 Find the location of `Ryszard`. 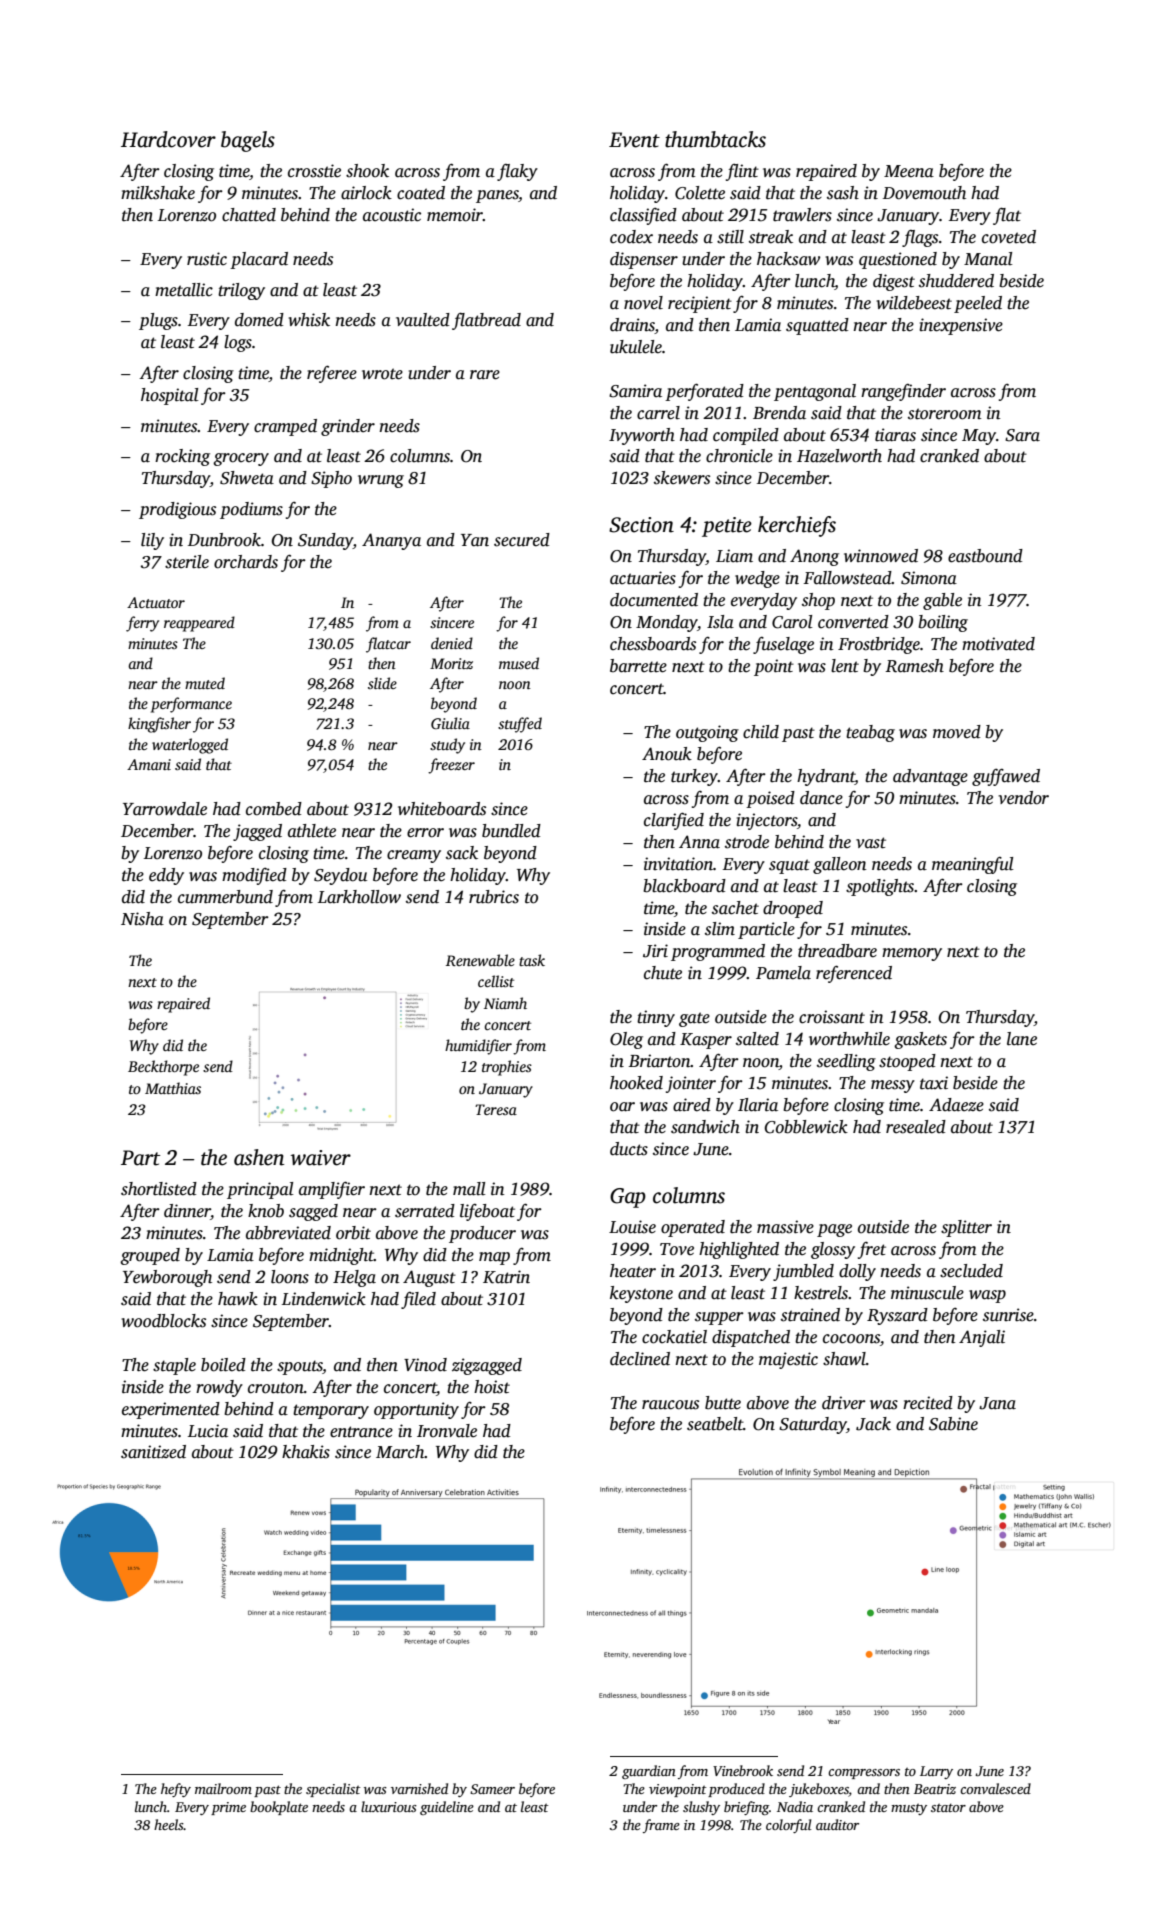

Ryszard is located at coordinates (897, 1316).
